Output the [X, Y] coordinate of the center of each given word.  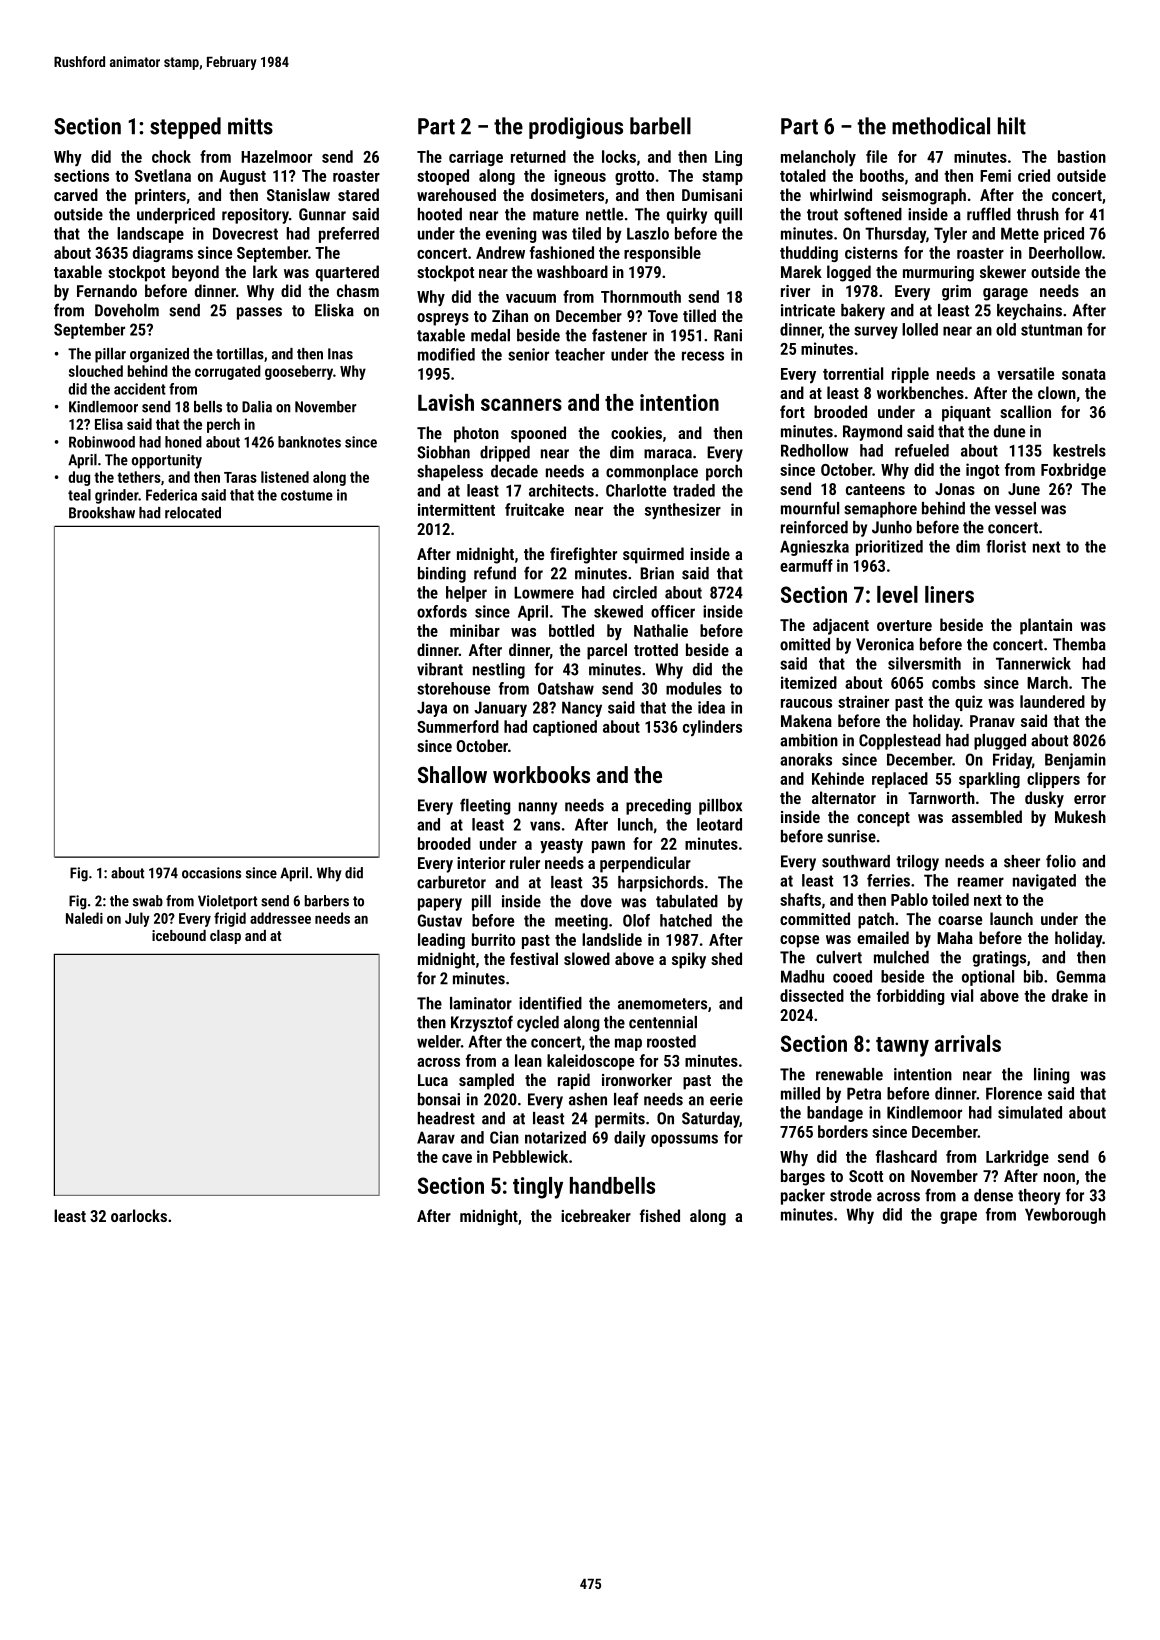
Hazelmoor [276, 156]
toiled [950, 899]
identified [550, 1003]
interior [481, 863]
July [137, 919]
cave [457, 1158]
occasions [211, 873]
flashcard [906, 1156]
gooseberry [299, 372]
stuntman [1051, 330]
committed [815, 918]
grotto [634, 178]
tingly [538, 1188]
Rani [728, 335]
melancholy [818, 158]
